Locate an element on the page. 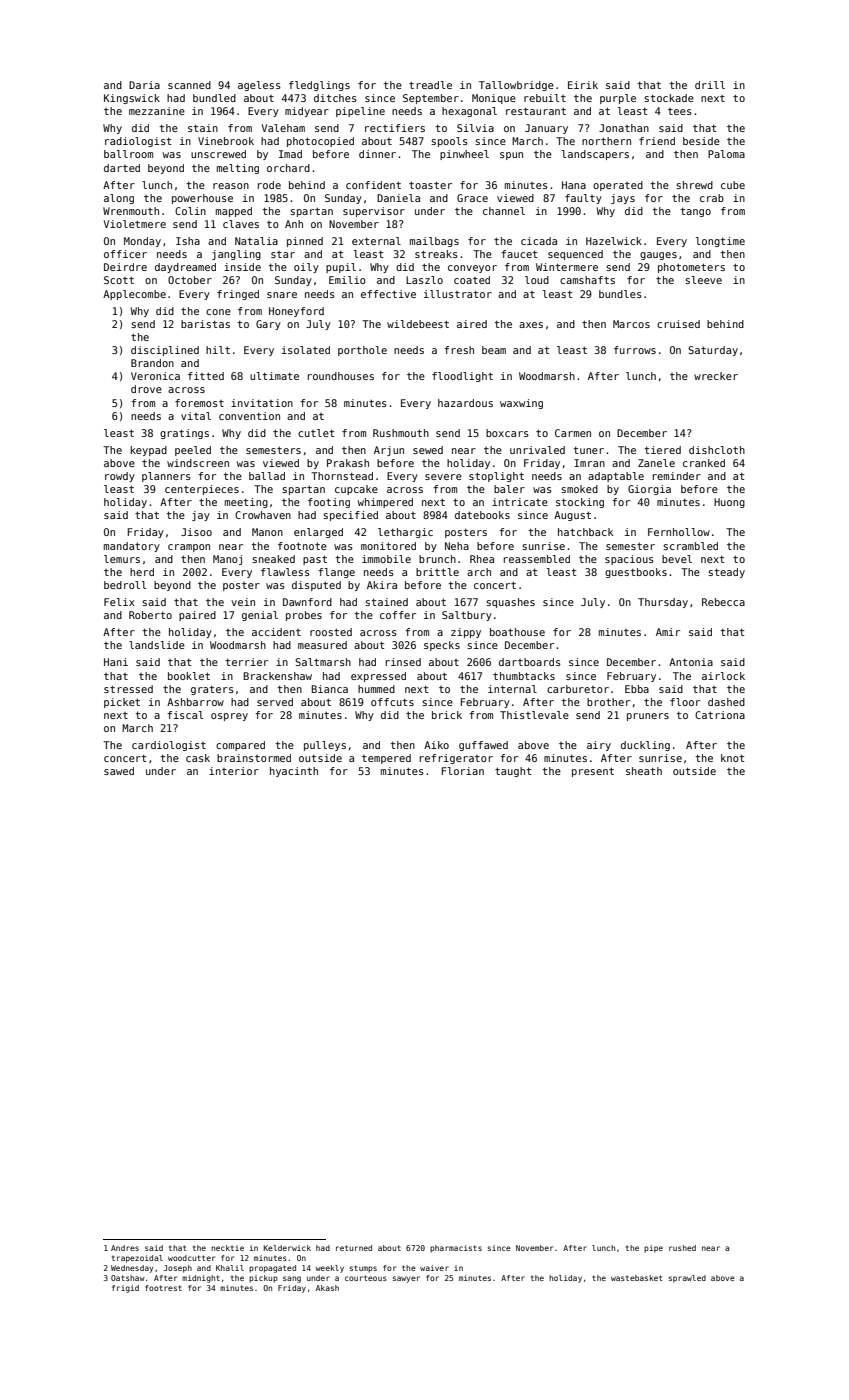  hyacinth is located at coordinates (294, 772).
